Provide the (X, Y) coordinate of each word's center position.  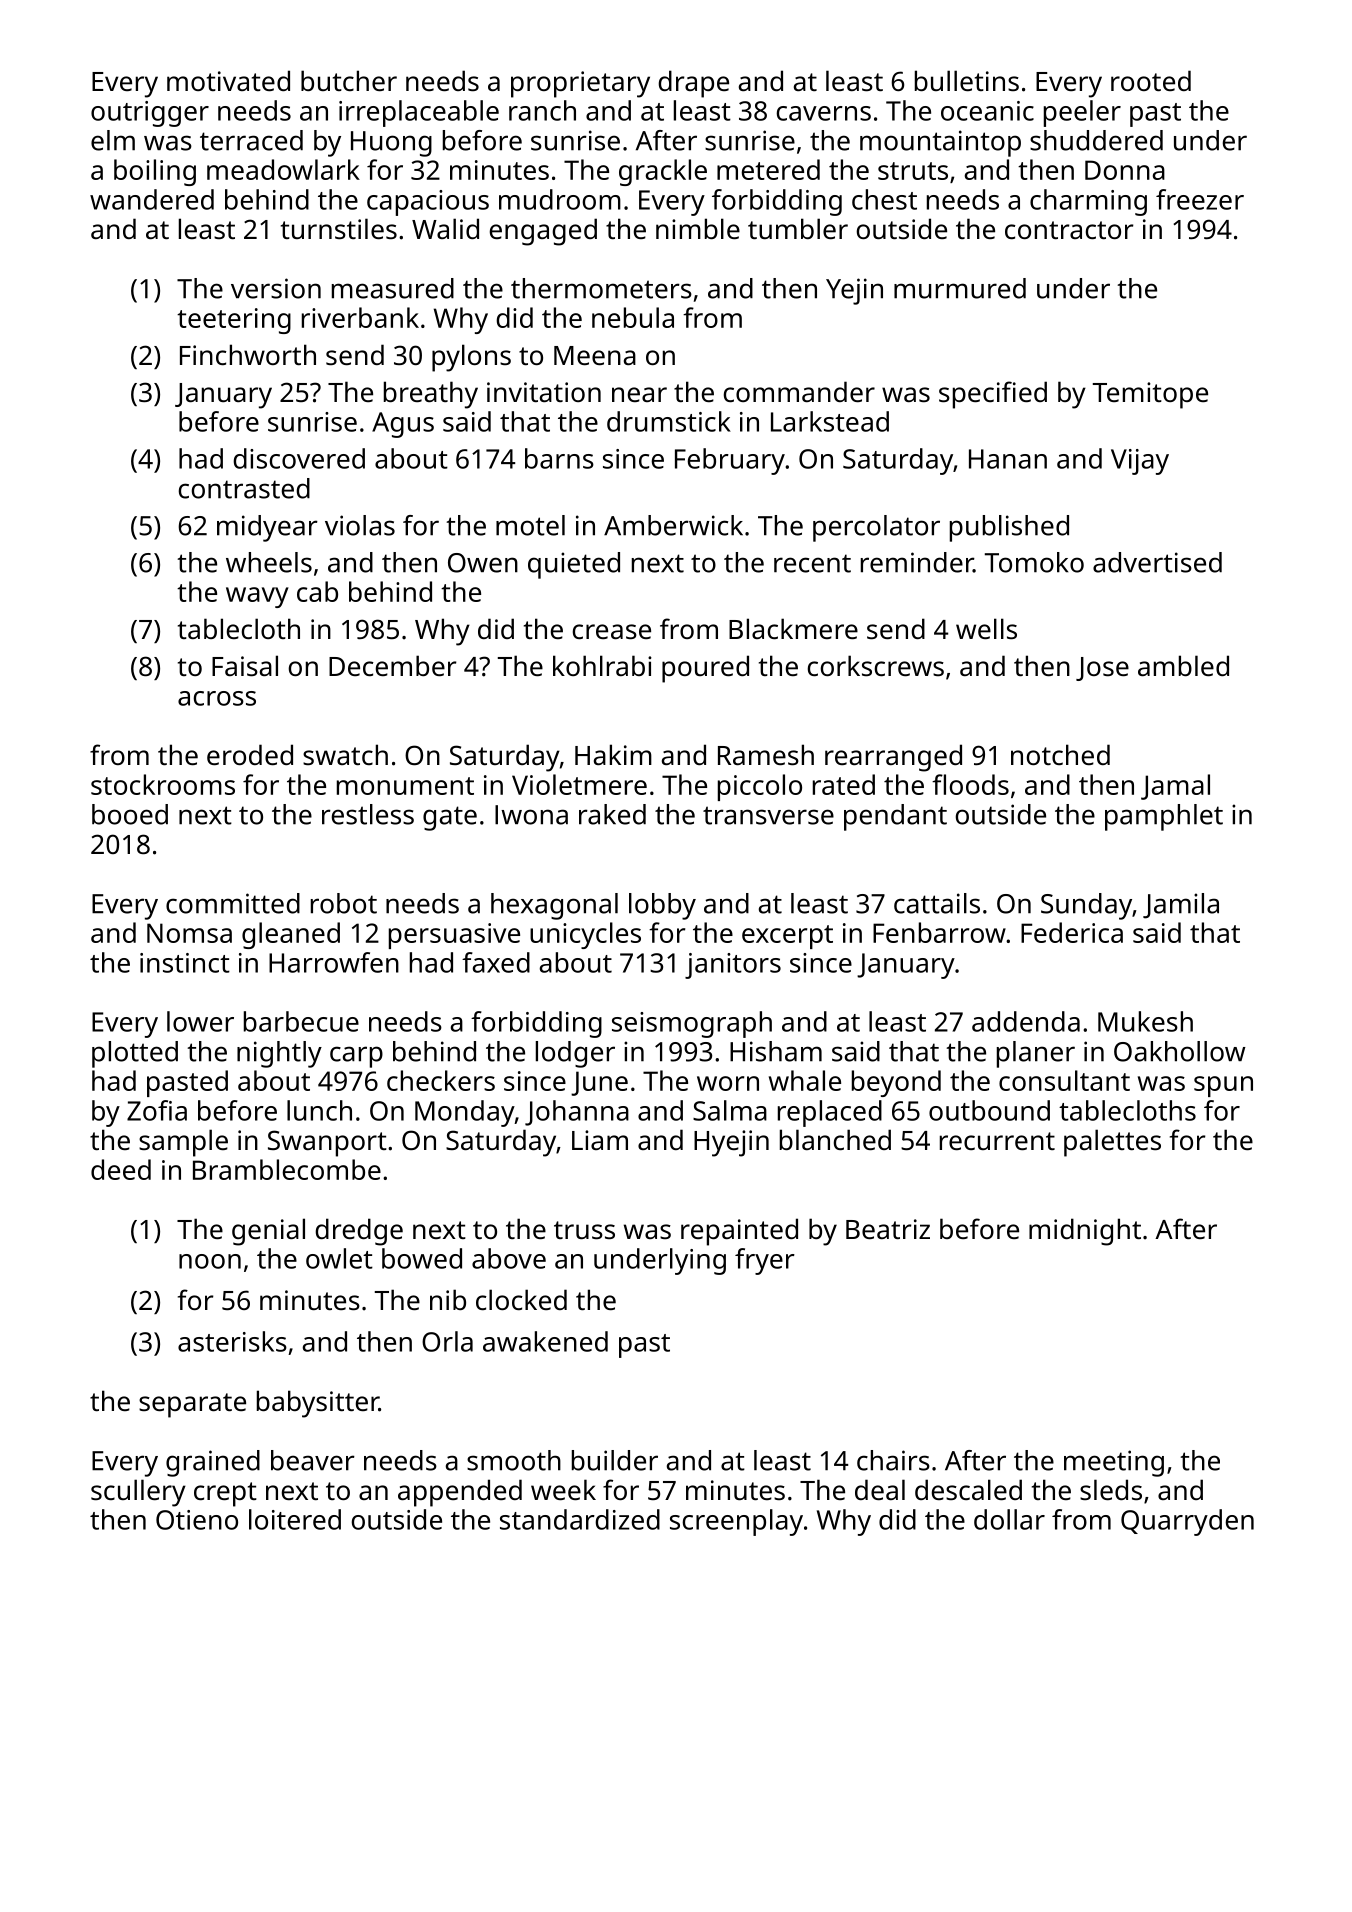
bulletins (967, 81)
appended (460, 1493)
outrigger (150, 114)
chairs (893, 1460)
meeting (1114, 1463)
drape (693, 84)
